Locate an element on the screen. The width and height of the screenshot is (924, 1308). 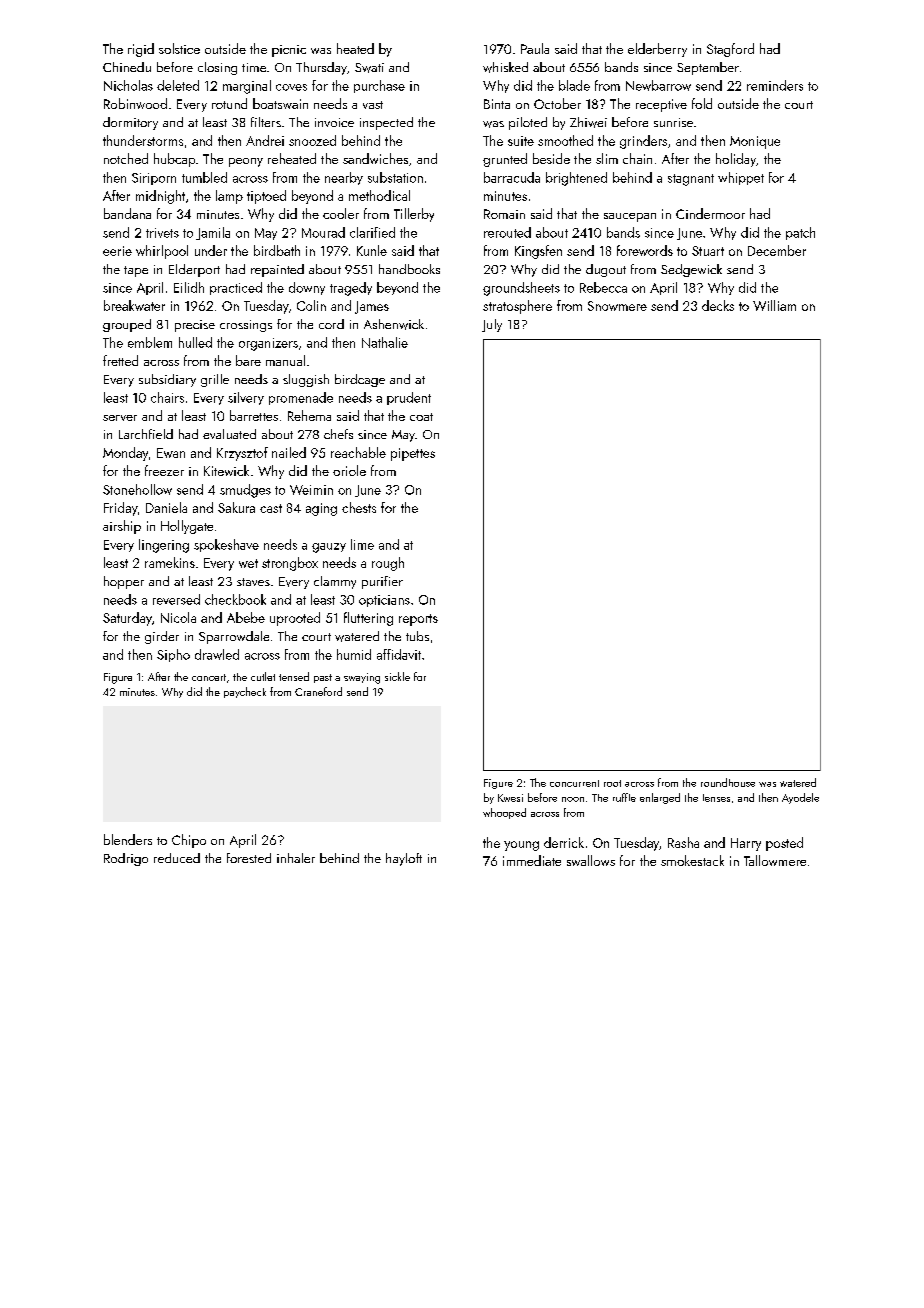
substation is located at coordinates (395, 177).
